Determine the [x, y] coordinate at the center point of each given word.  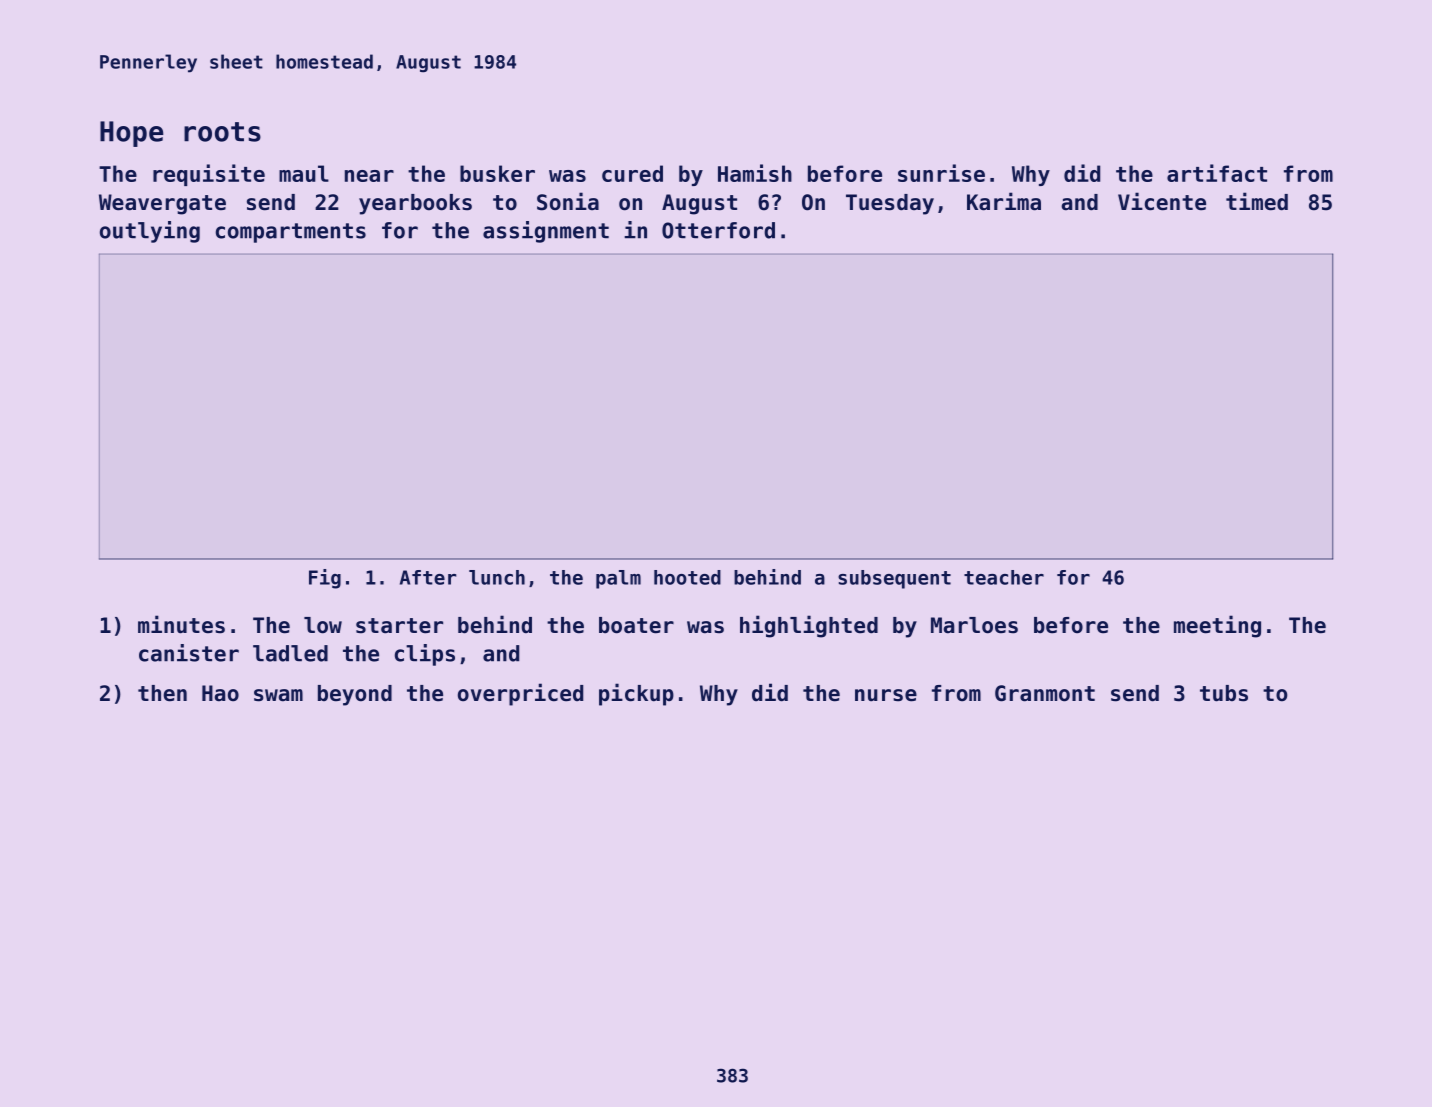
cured [632, 173]
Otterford [718, 230]
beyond [355, 695]
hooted [687, 577]
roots [222, 132]
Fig [325, 579]
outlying [150, 232]
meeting [1217, 626]
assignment [546, 232]
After [428, 577]
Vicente [1162, 201]
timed [1257, 201]
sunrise [941, 173]
